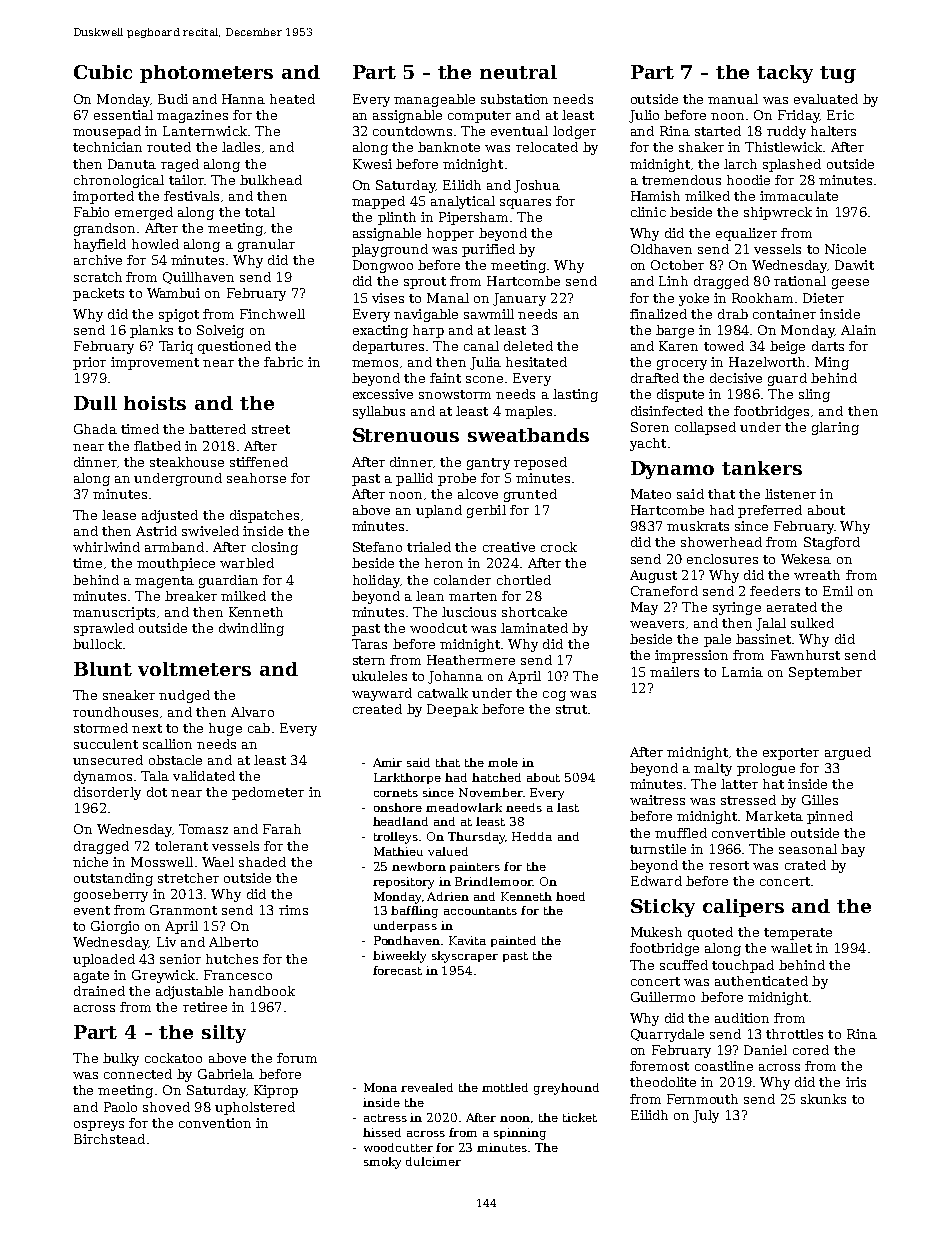 This document has height=1233, width=952. What do you see at coordinates (220, 331) in the document?
I see `Solveig` at bounding box center [220, 331].
